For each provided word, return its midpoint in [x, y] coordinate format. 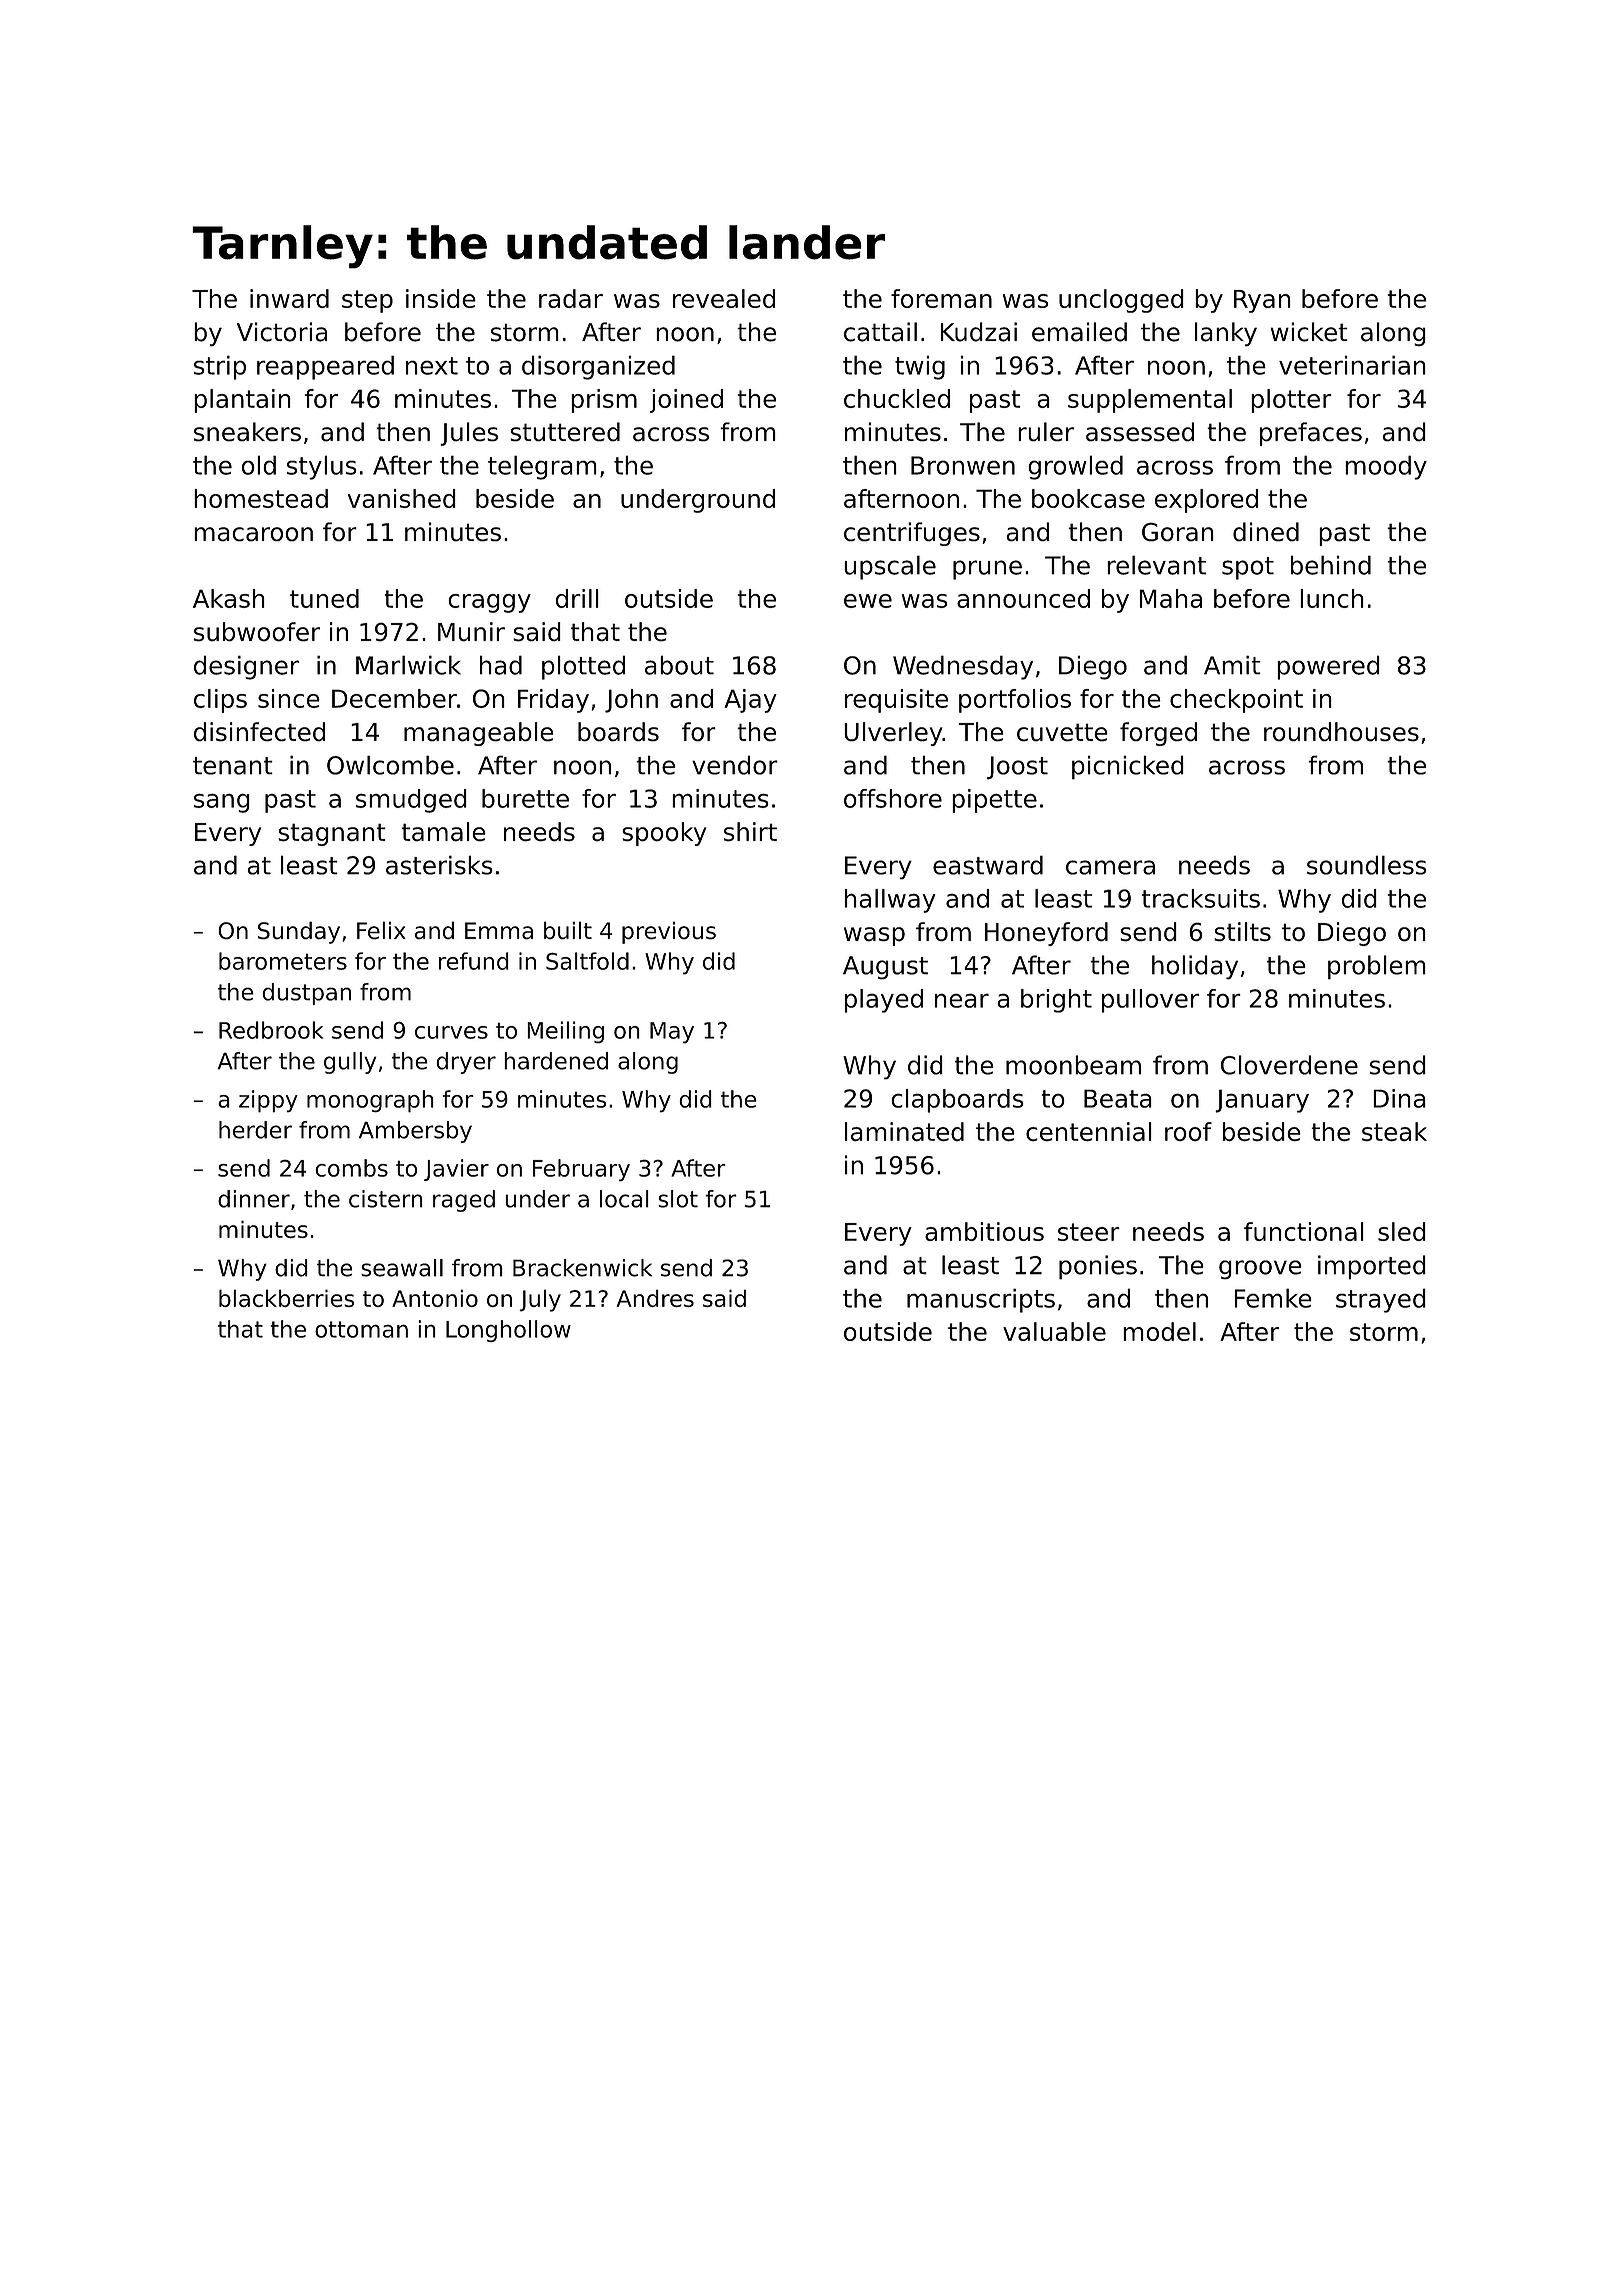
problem [1377, 967]
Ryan [1262, 301]
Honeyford [1046, 934]
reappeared [325, 367]
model [1159, 1331]
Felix [381, 930]
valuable [1054, 1331]
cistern [386, 1199]
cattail [880, 332]
